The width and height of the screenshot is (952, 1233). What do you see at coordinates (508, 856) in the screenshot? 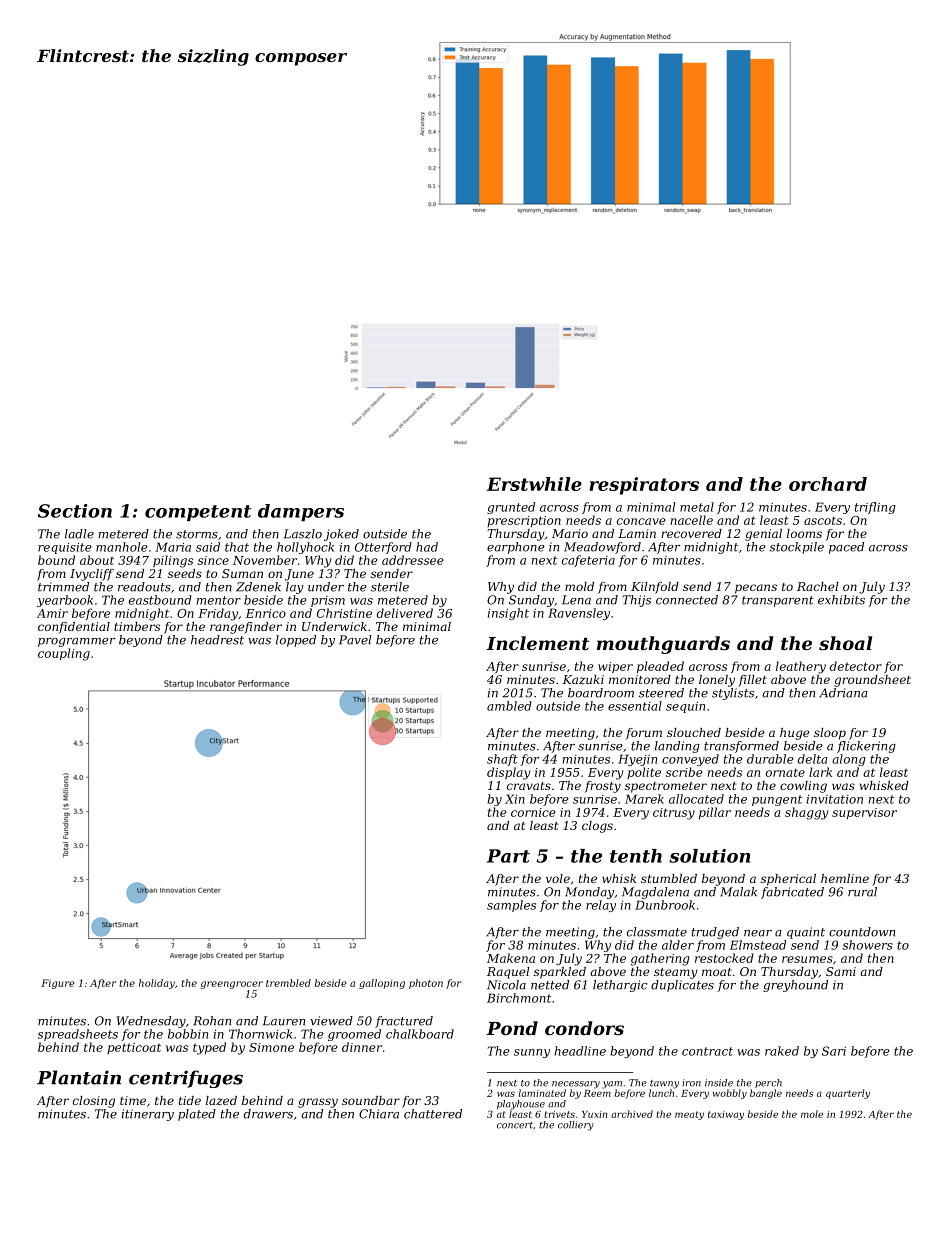
I see `Part` at bounding box center [508, 856].
